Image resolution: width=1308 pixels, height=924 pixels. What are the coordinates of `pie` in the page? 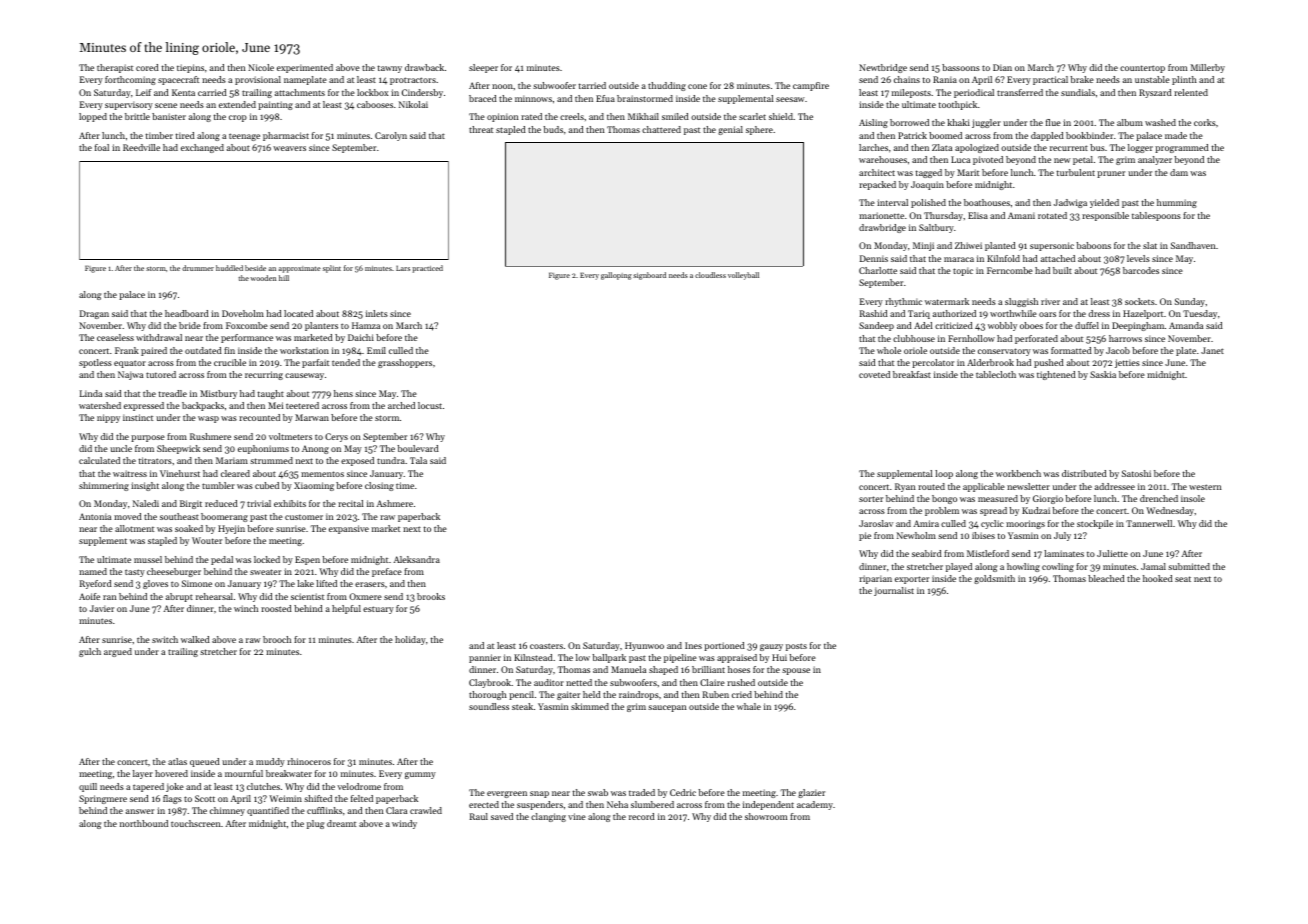 It's located at (865, 536).
